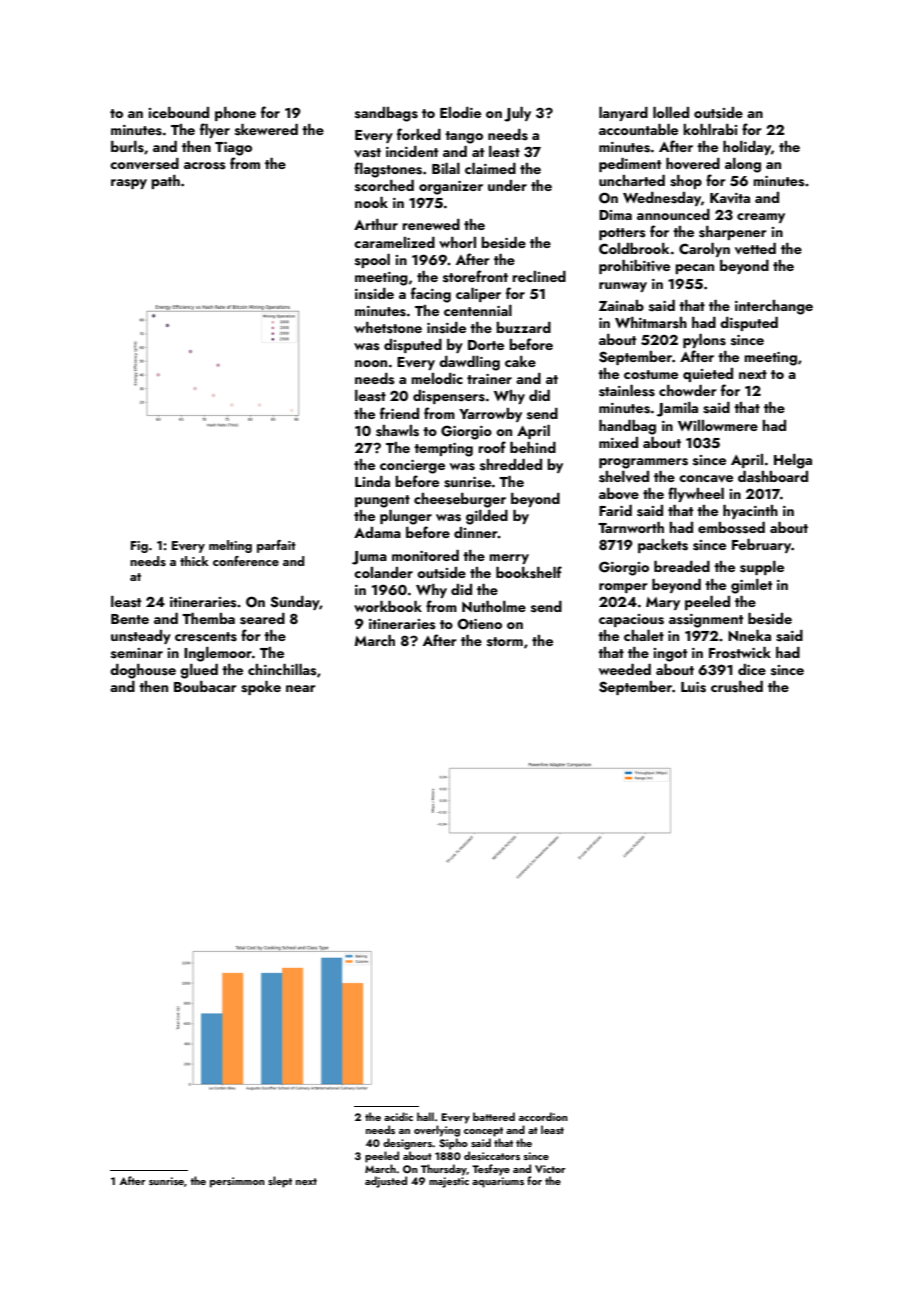 This screenshot has width=924, height=1308. What do you see at coordinates (550, 1169) in the screenshot?
I see `Victor` at bounding box center [550, 1169].
